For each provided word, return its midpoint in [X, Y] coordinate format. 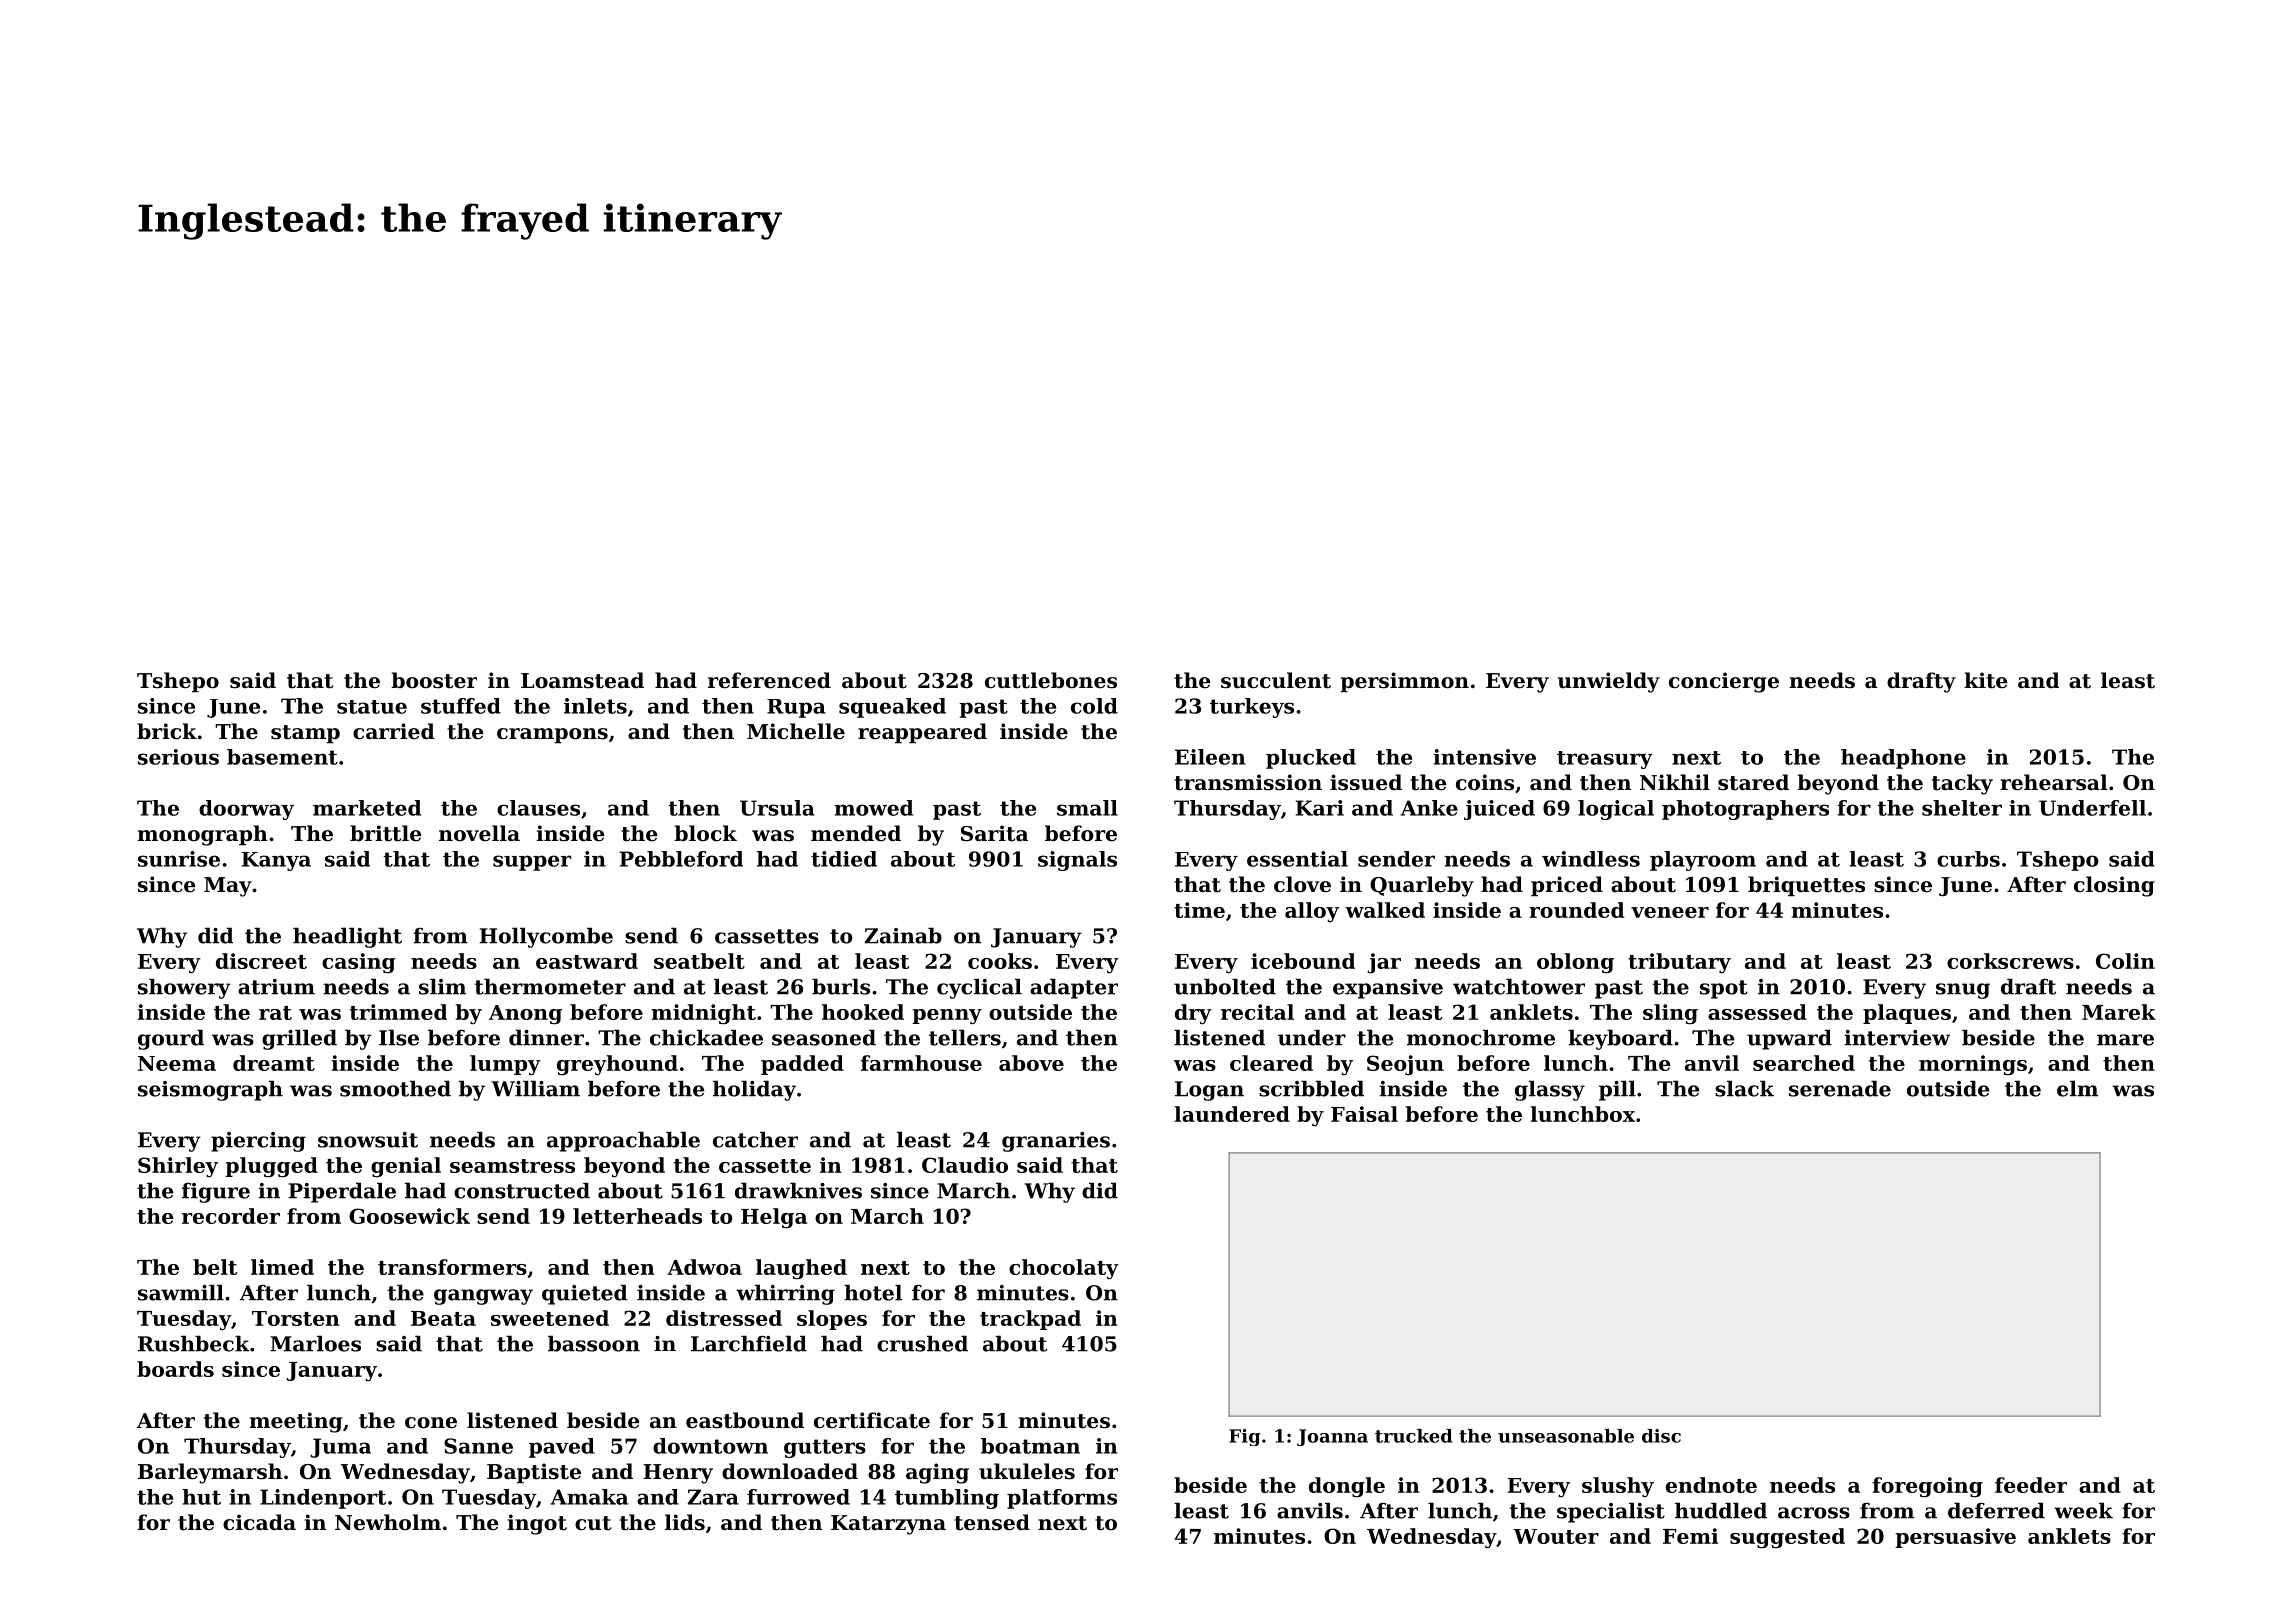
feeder [2031, 1485]
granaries [1056, 1142]
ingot [537, 1524]
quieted [585, 1294]
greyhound [617, 1065]
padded [802, 1065]
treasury [1605, 760]
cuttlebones [1051, 680]
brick [167, 731]
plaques [1907, 1014]
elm [2077, 1088]
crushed [922, 1343]
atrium [276, 987]
